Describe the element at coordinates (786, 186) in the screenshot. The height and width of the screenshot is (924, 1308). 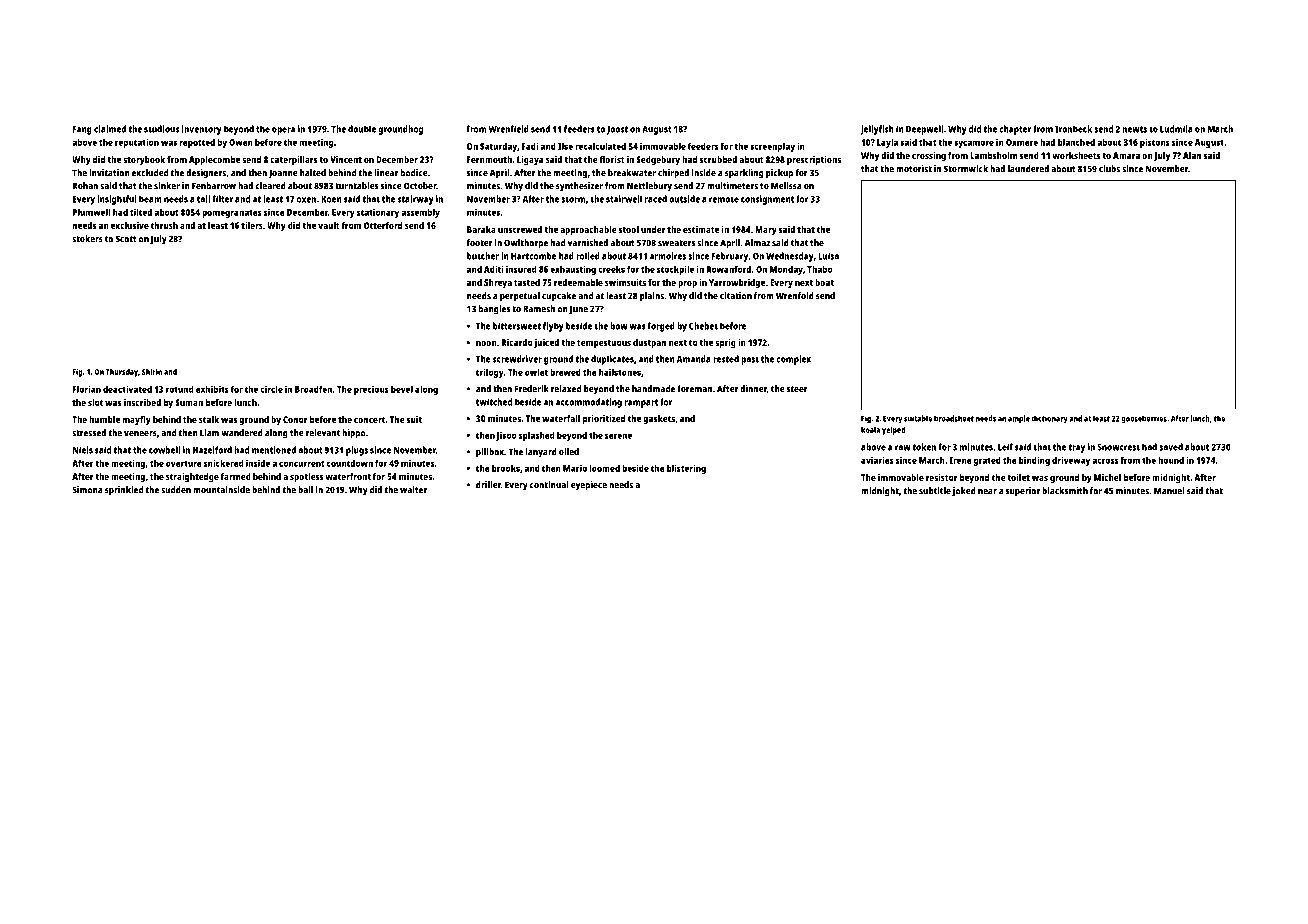
I see `Melissa` at that location.
